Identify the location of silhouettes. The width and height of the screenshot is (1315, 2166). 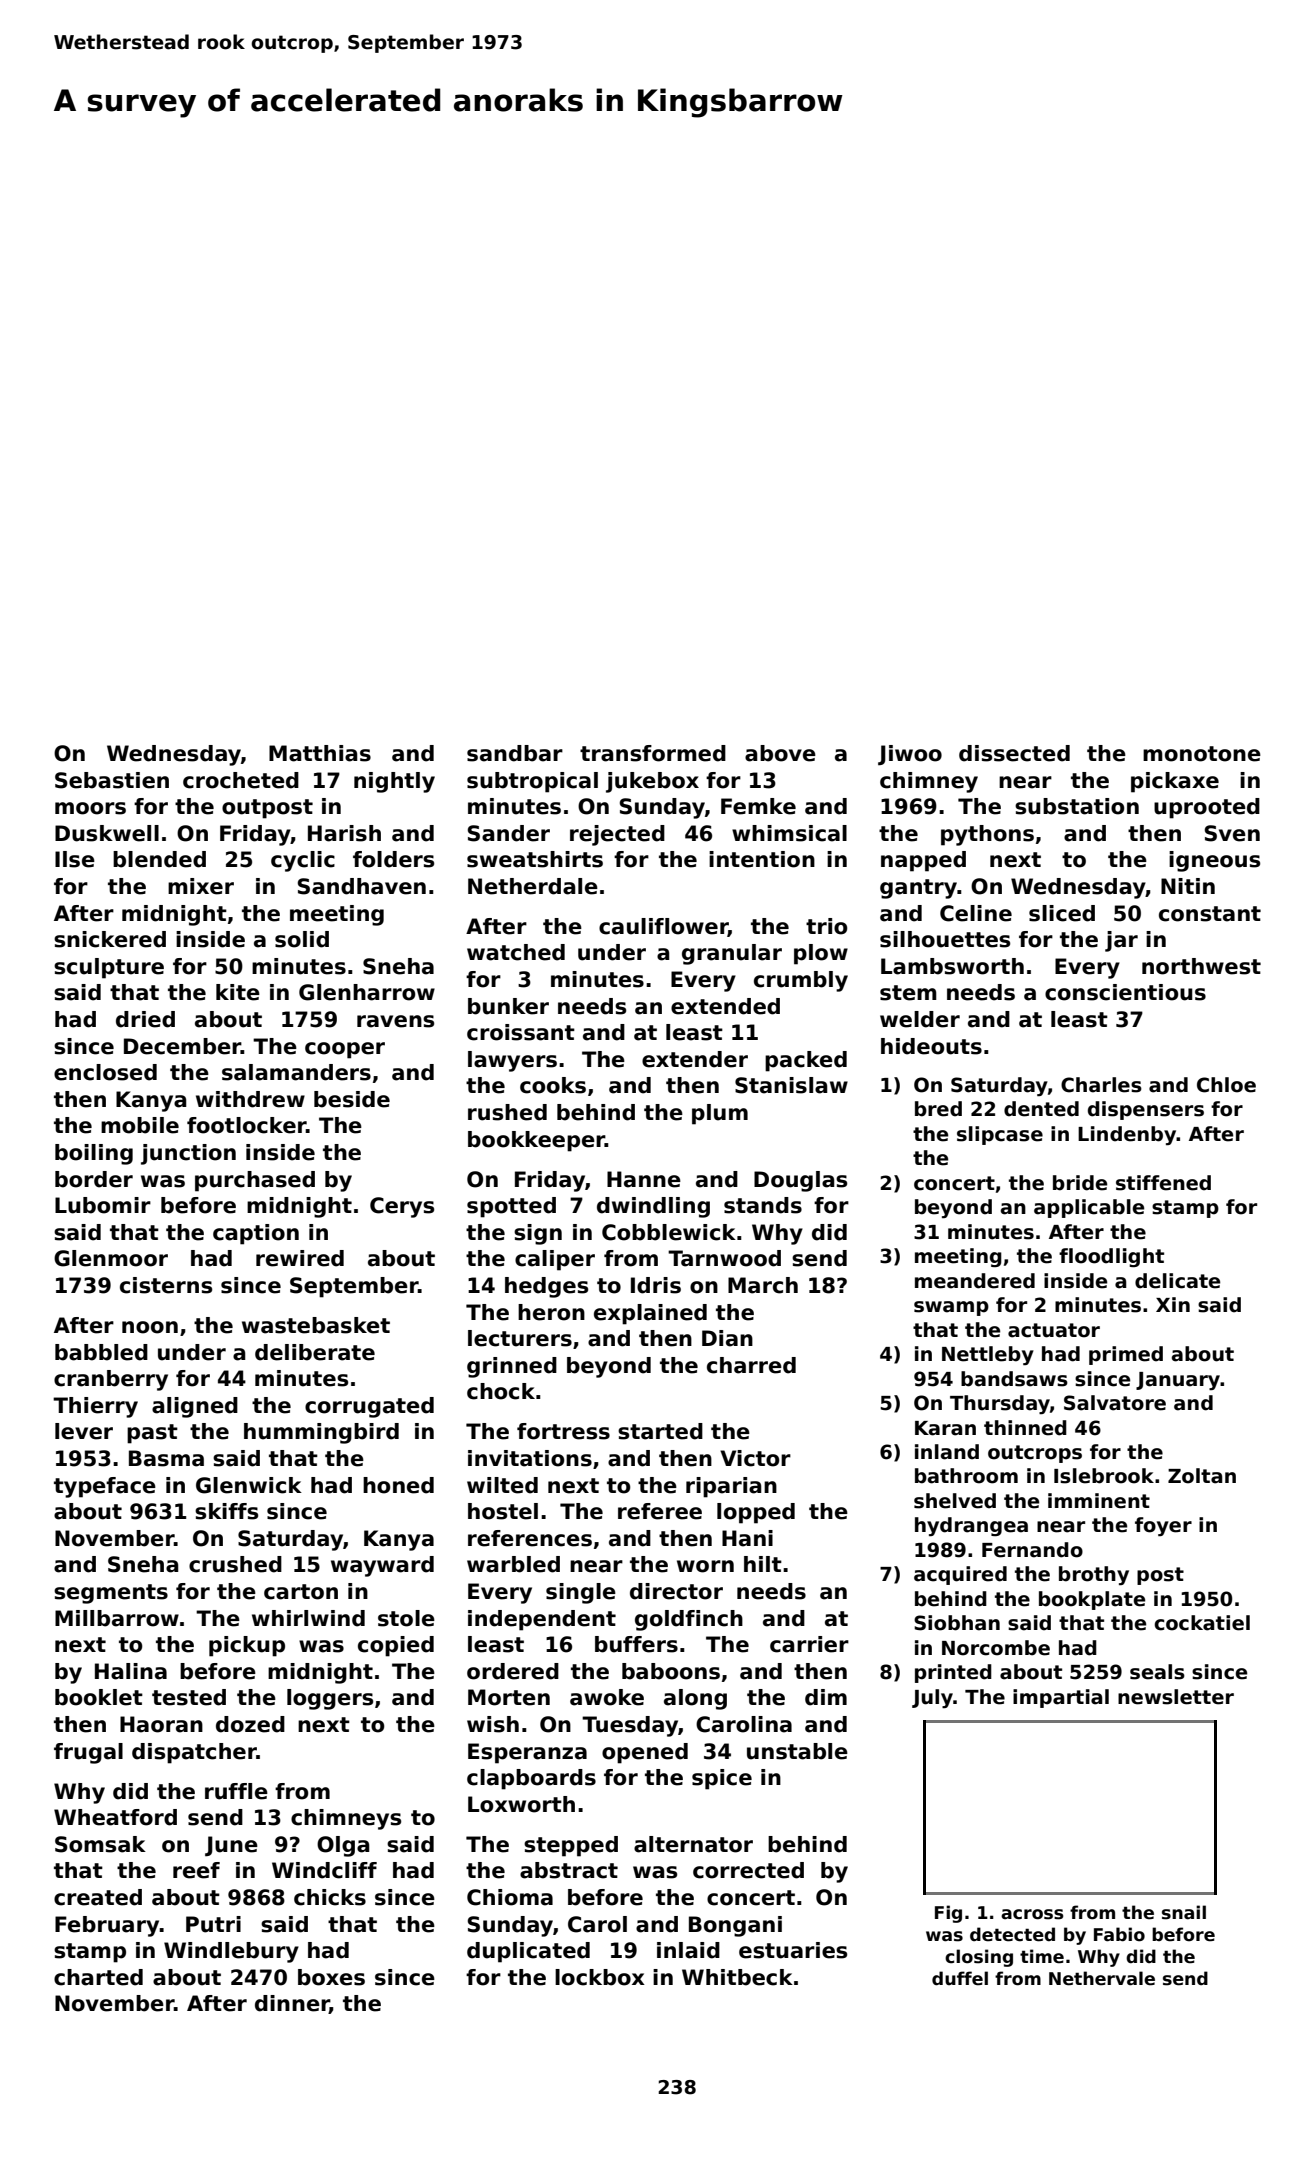
(945, 939).
